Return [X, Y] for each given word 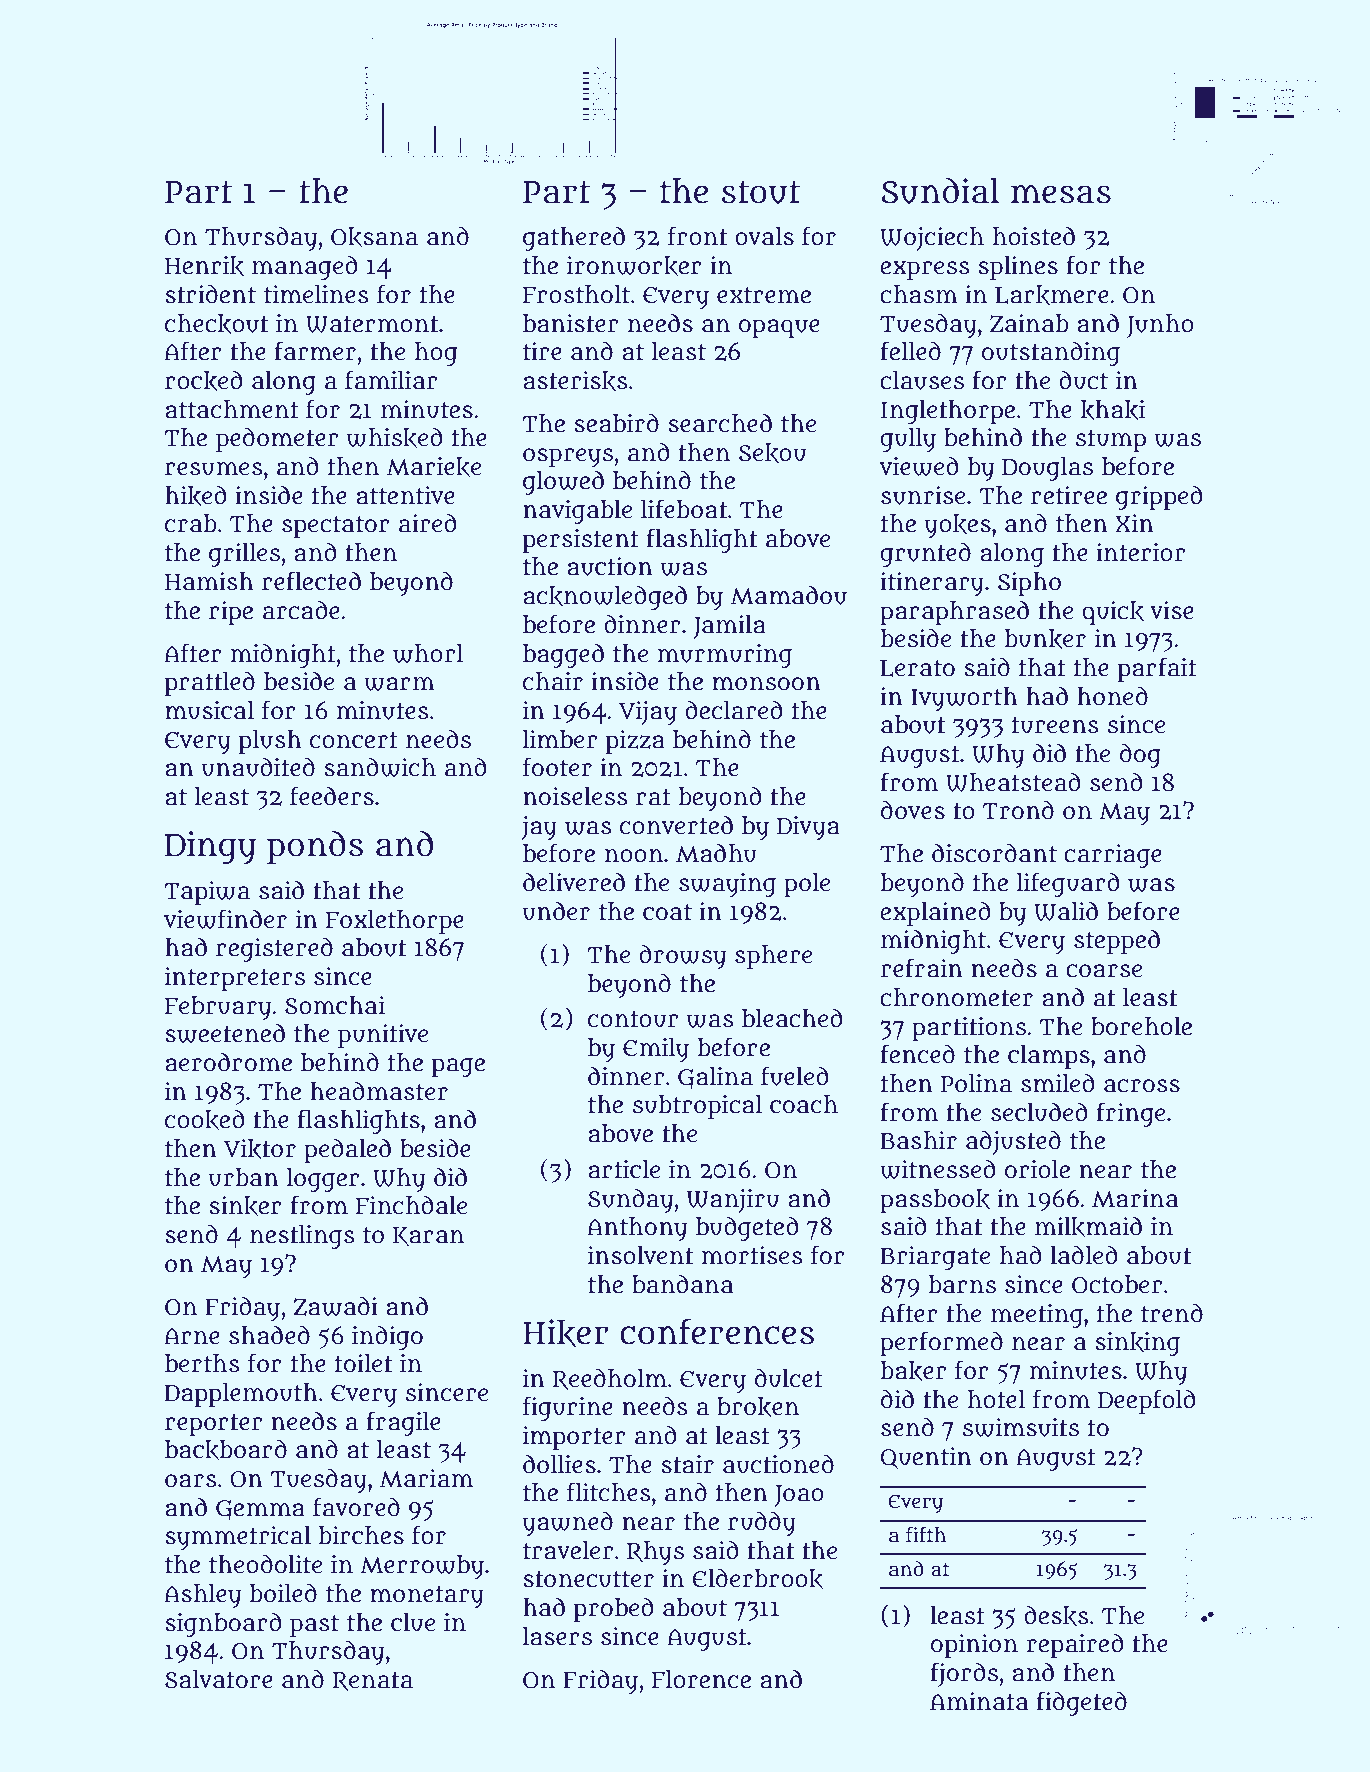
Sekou [772, 453]
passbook [935, 1201]
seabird [616, 423]
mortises [752, 1255]
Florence [701, 1679]
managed [304, 267]
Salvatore [219, 1679]
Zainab [1029, 323]
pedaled [347, 1150]
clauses [922, 380]
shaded [269, 1335]
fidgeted [1081, 1703]
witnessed [937, 1169]
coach [804, 1104]
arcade [301, 610]
